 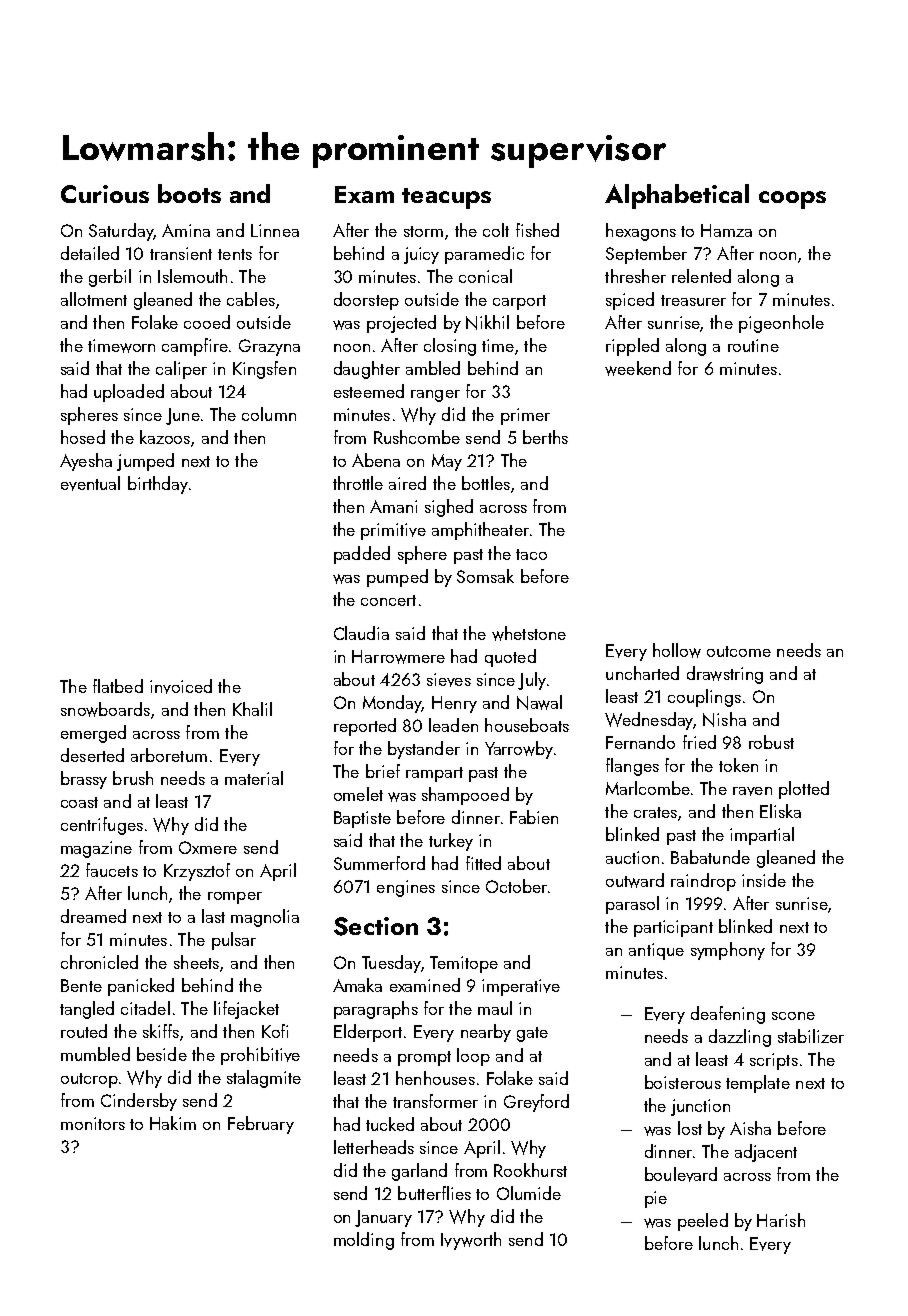 What do you see at coordinates (635, 880) in the page?
I see `outward` at bounding box center [635, 880].
